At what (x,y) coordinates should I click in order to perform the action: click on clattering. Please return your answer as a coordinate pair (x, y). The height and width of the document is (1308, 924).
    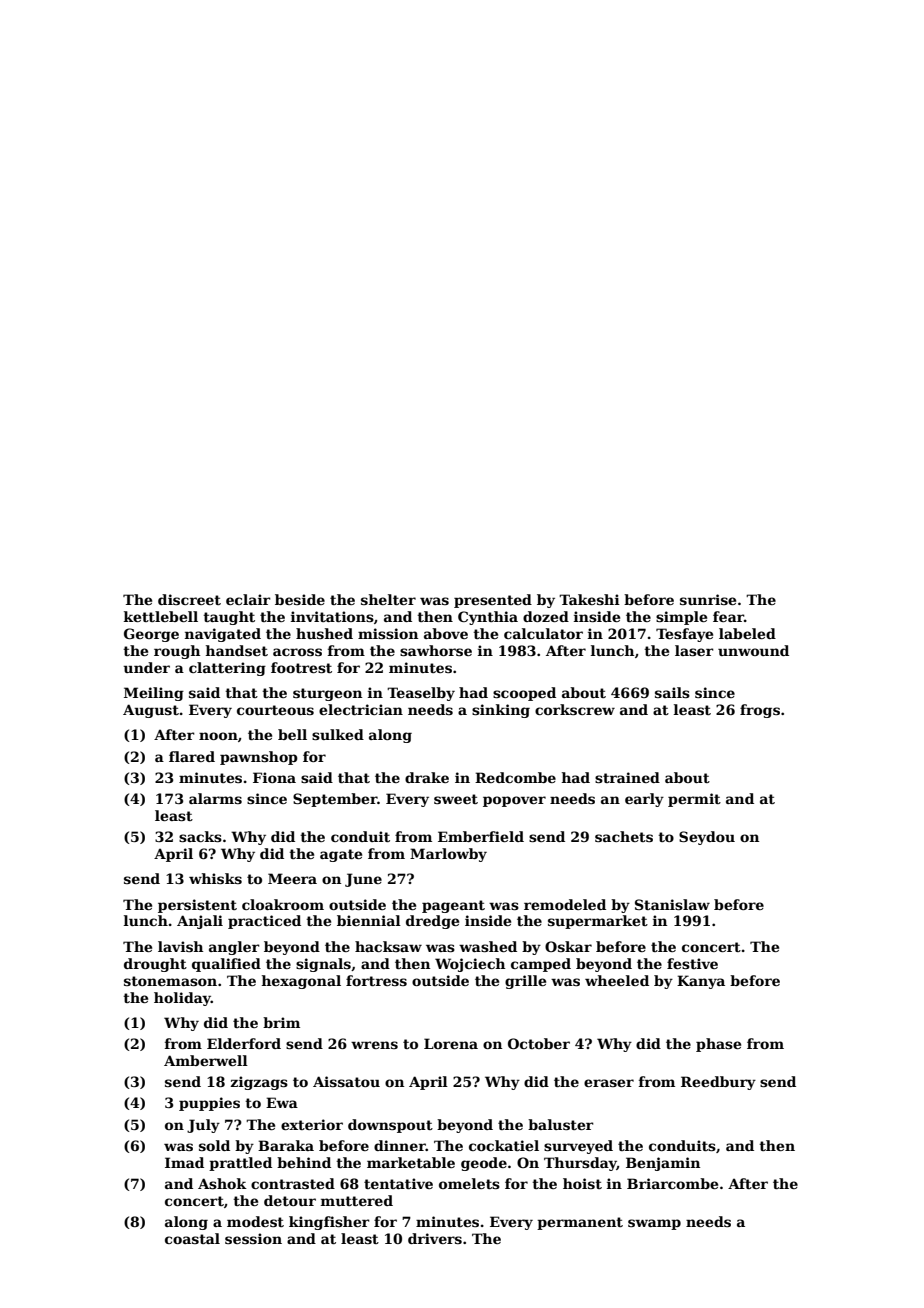
    Looking at the image, I should click on (227, 669).
